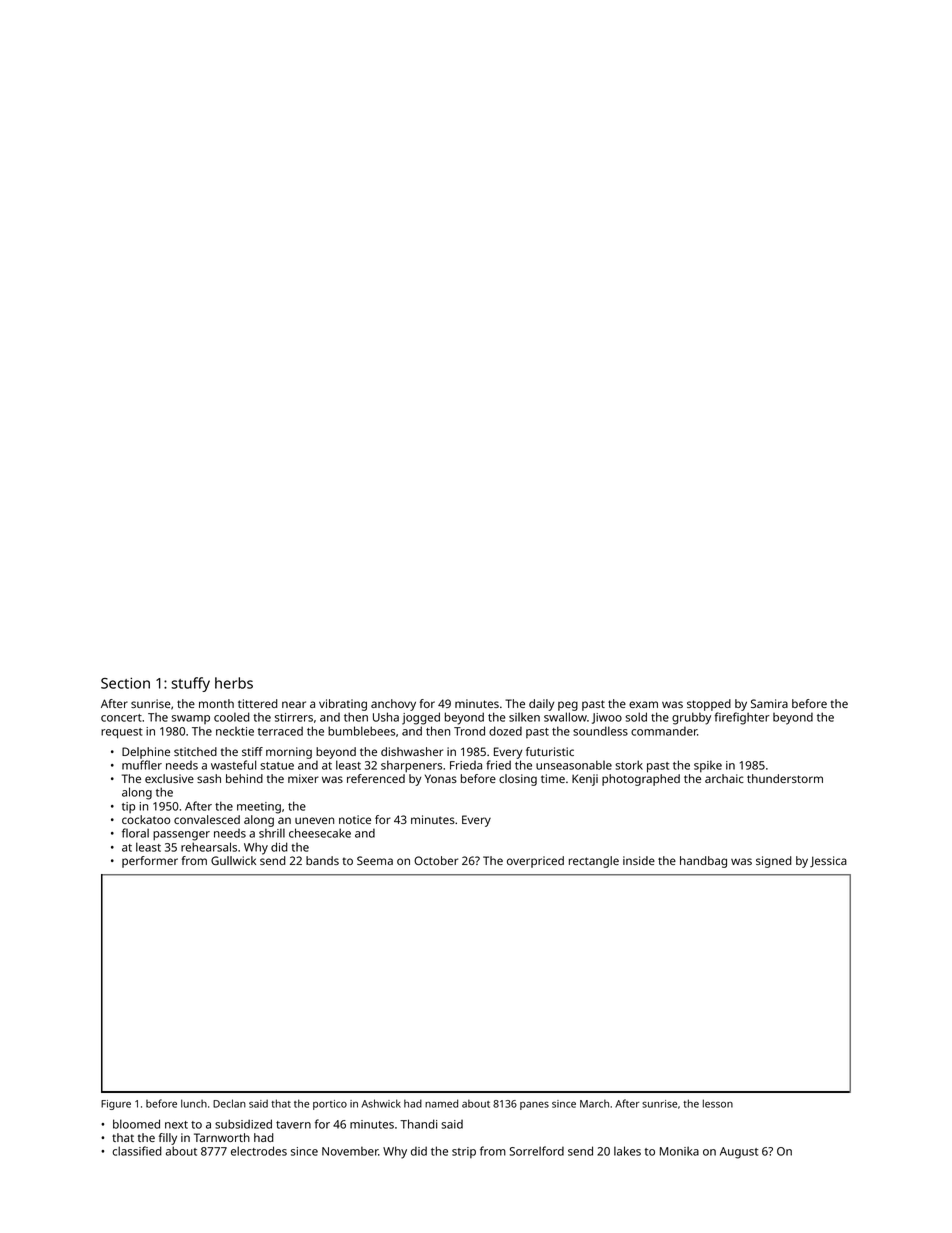 Image resolution: width=952 pixels, height=1233 pixels. What do you see at coordinates (739, 1153) in the screenshot?
I see `August` at bounding box center [739, 1153].
